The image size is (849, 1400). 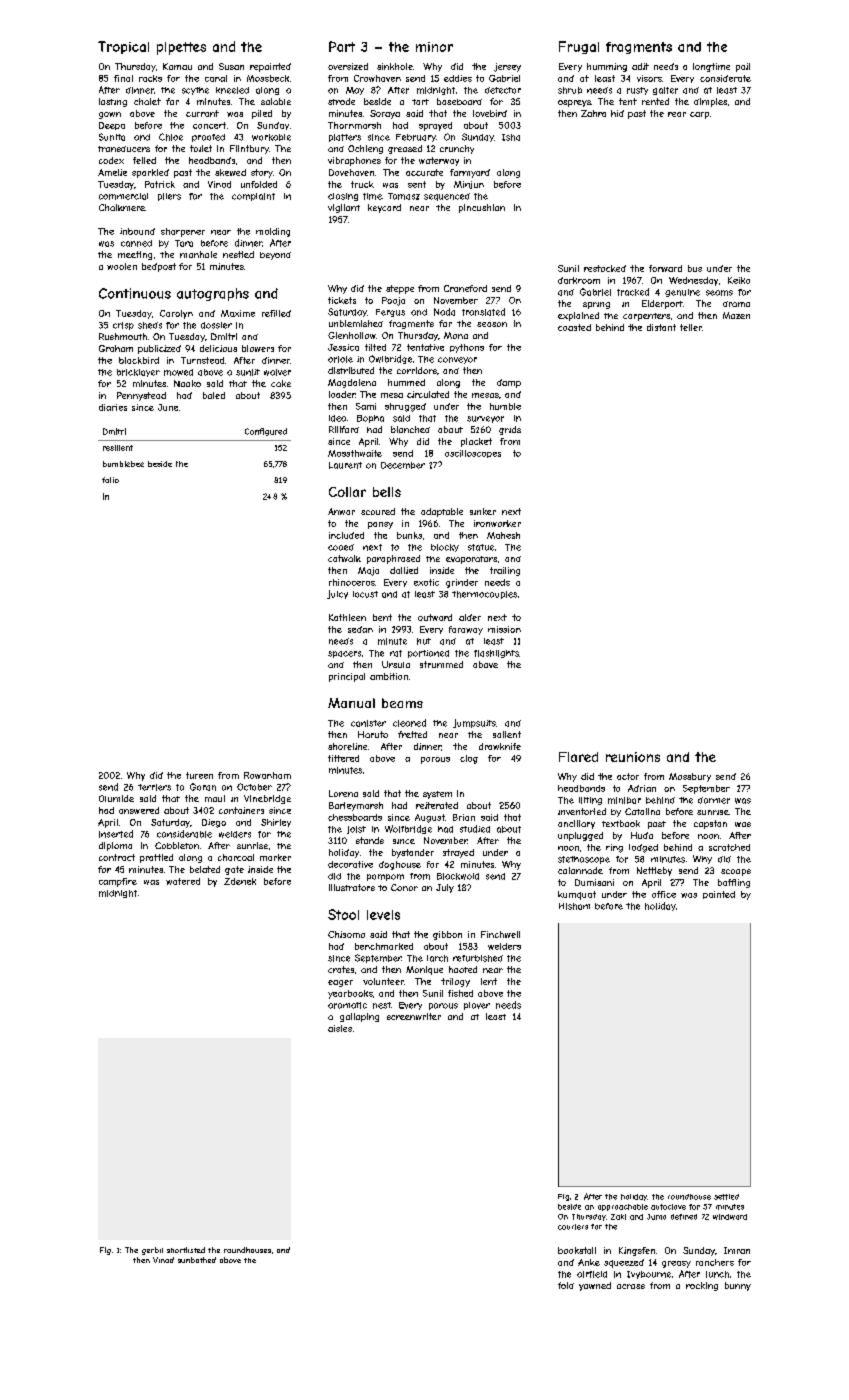 I want to click on sunbathed, so click(x=197, y=1260).
